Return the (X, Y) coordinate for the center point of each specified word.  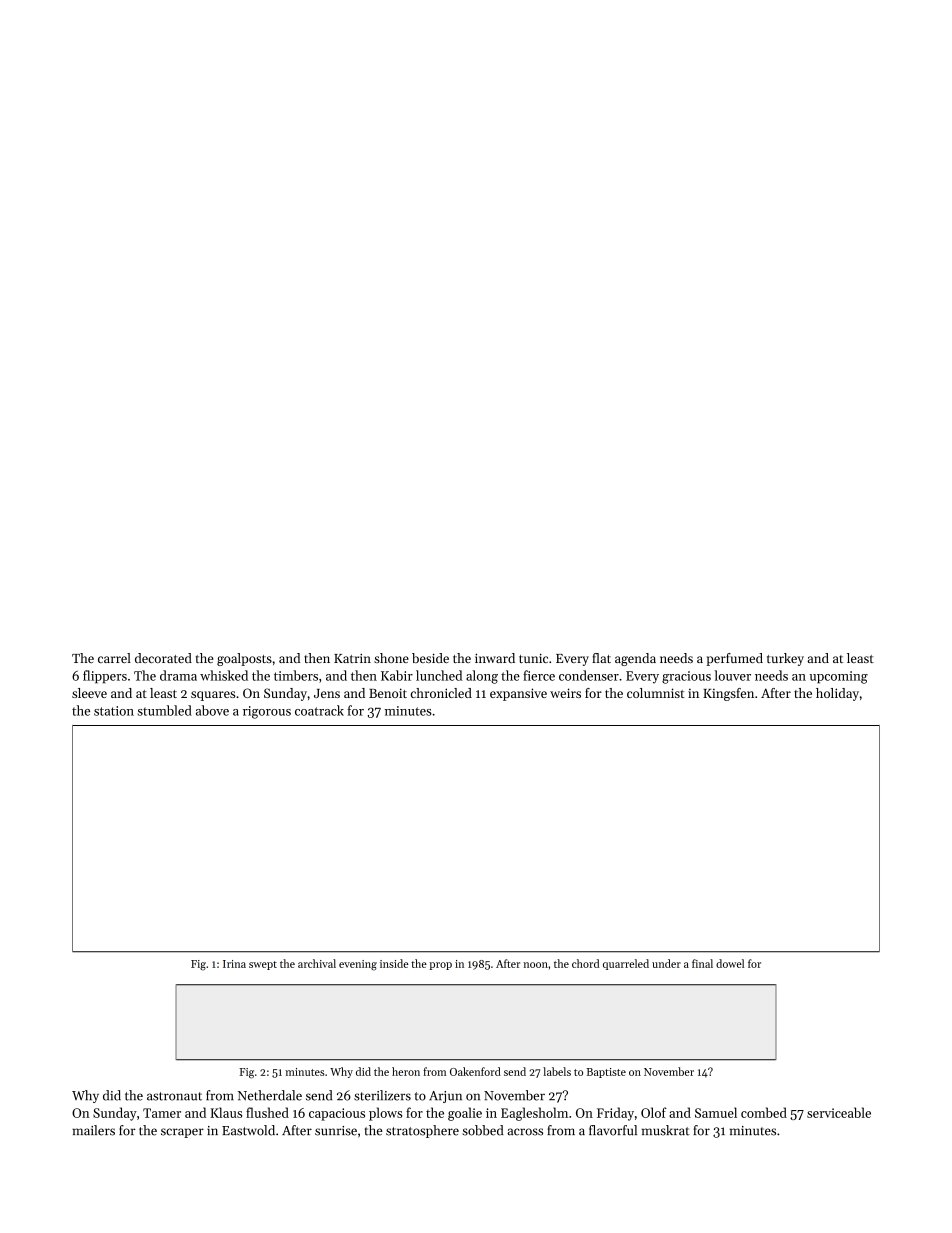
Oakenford (475, 1071)
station (114, 711)
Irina (234, 964)
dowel (730, 963)
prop (440, 966)
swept (263, 965)
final (702, 963)
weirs (565, 693)
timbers (296, 675)
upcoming (839, 677)
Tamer (162, 1113)
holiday (837, 694)
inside (394, 963)
